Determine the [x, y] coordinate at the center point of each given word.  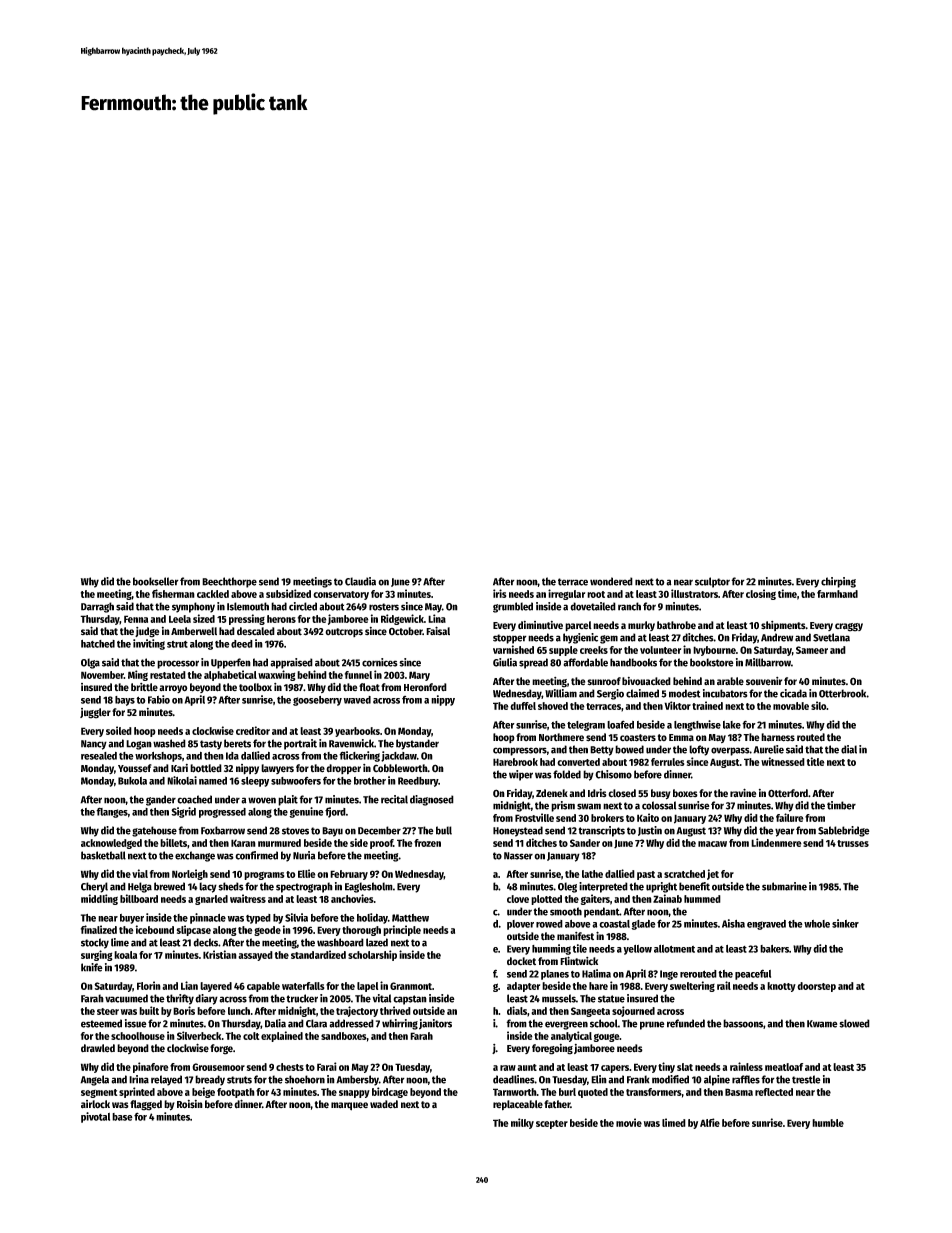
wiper [521, 775]
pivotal [95, 1117]
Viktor [677, 705]
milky [522, 1123]
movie [629, 1122]
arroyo [173, 689]
